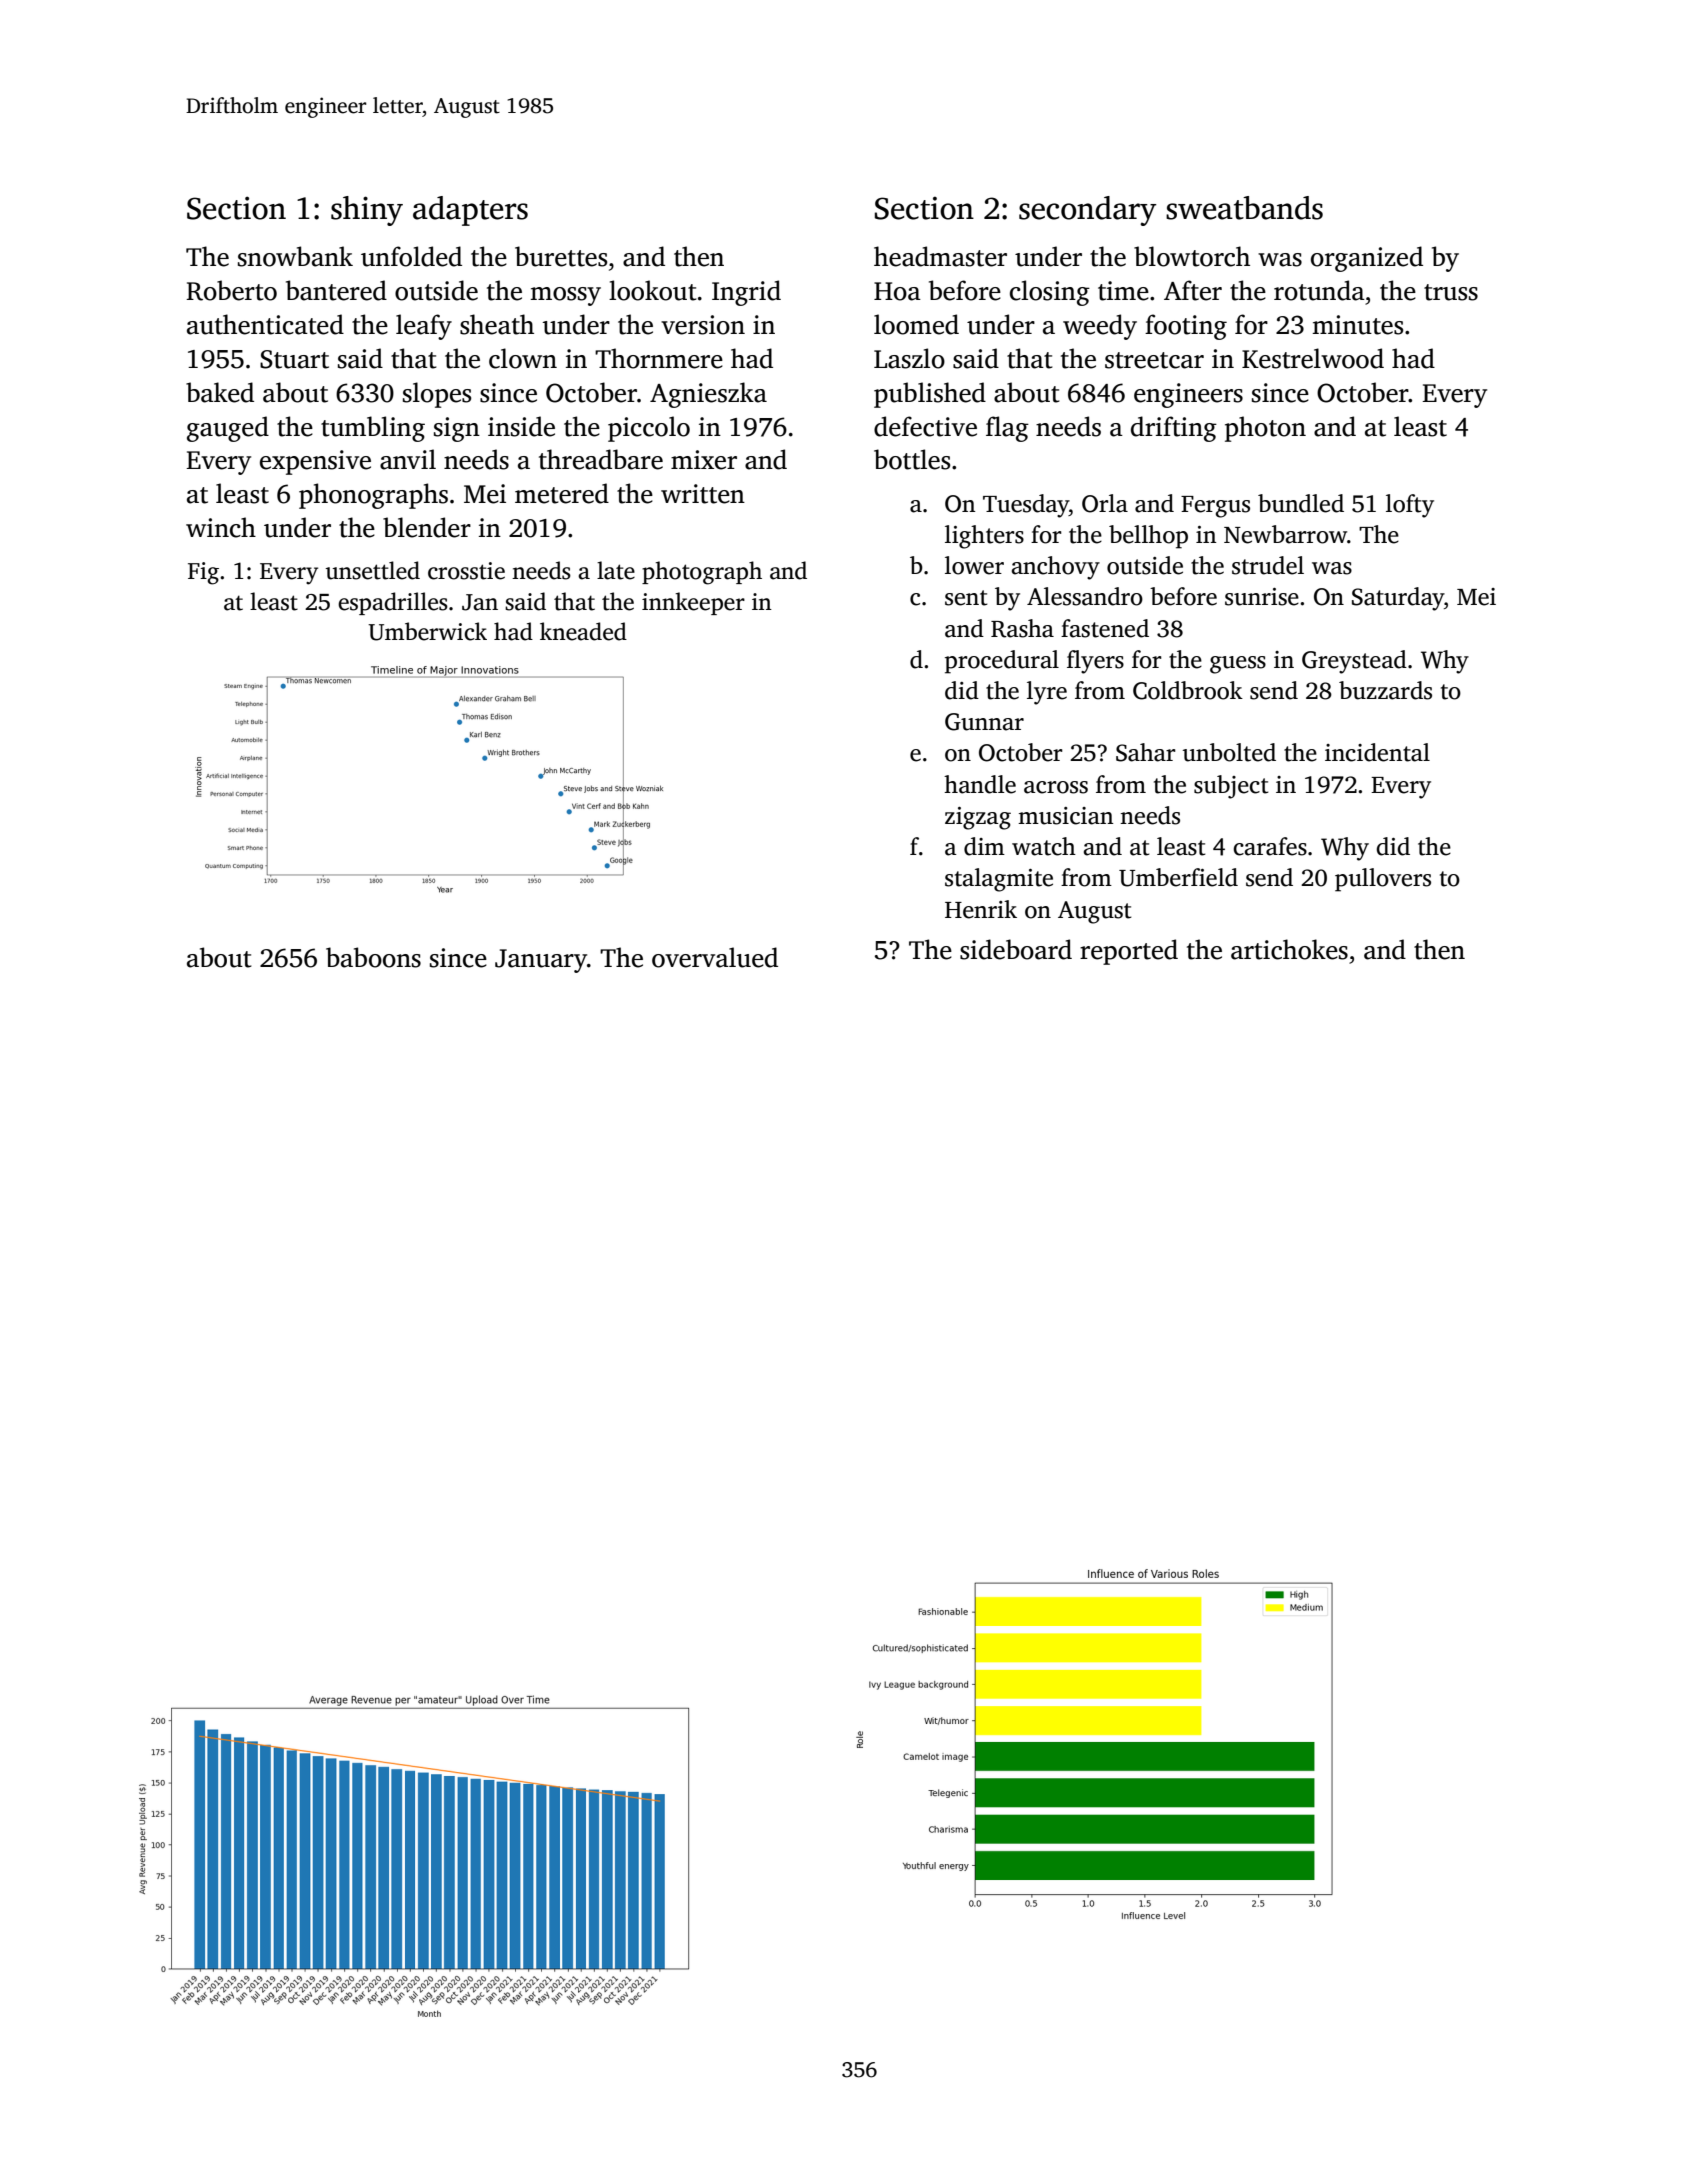 This document has height=2178, width=1683. What do you see at coordinates (373, 957) in the document?
I see `baboons` at bounding box center [373, 957].
